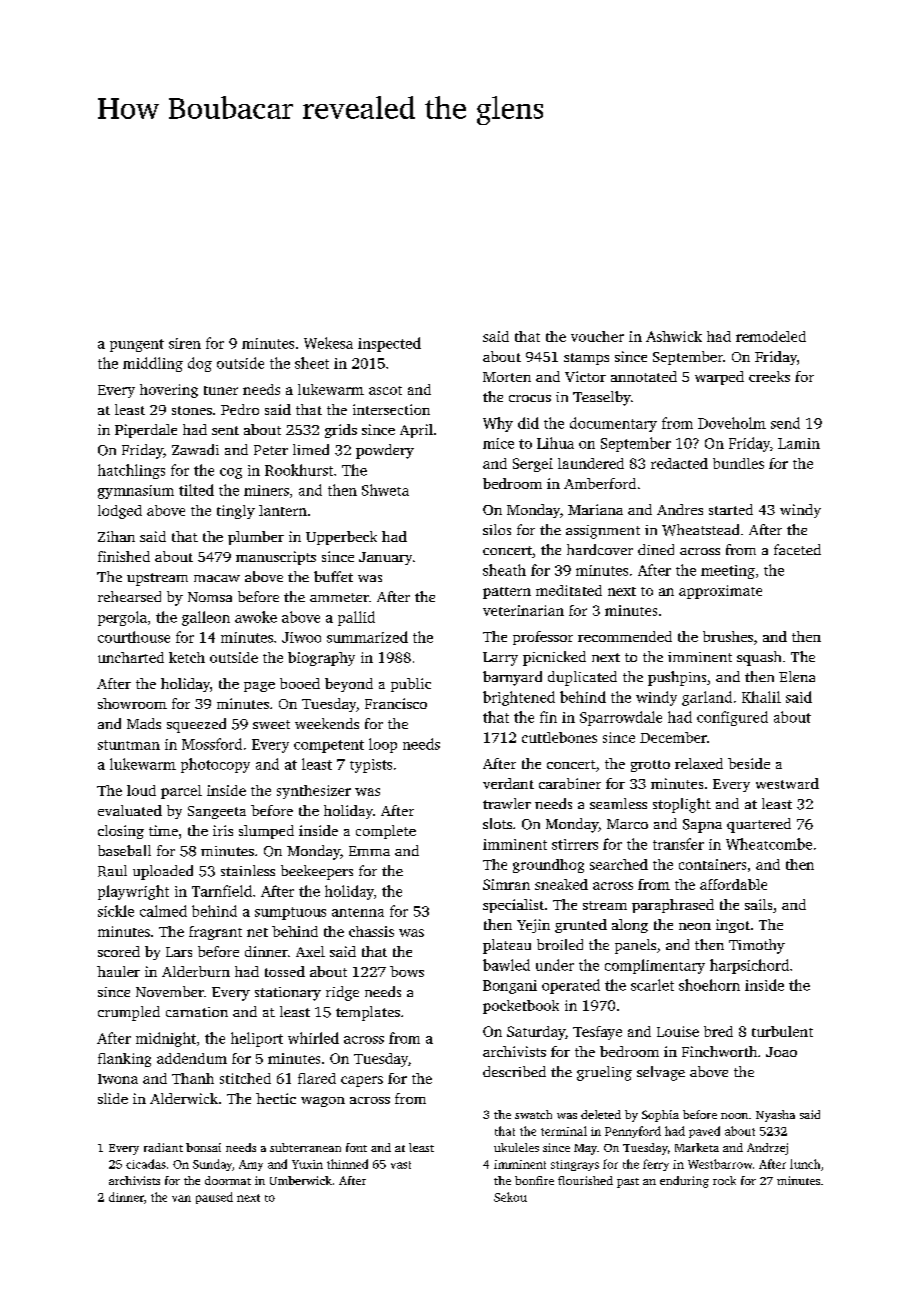 This page has height=1308, width=924. Describe the element at coordinates (603, 532) in the page. I see `assignment` at that location.
